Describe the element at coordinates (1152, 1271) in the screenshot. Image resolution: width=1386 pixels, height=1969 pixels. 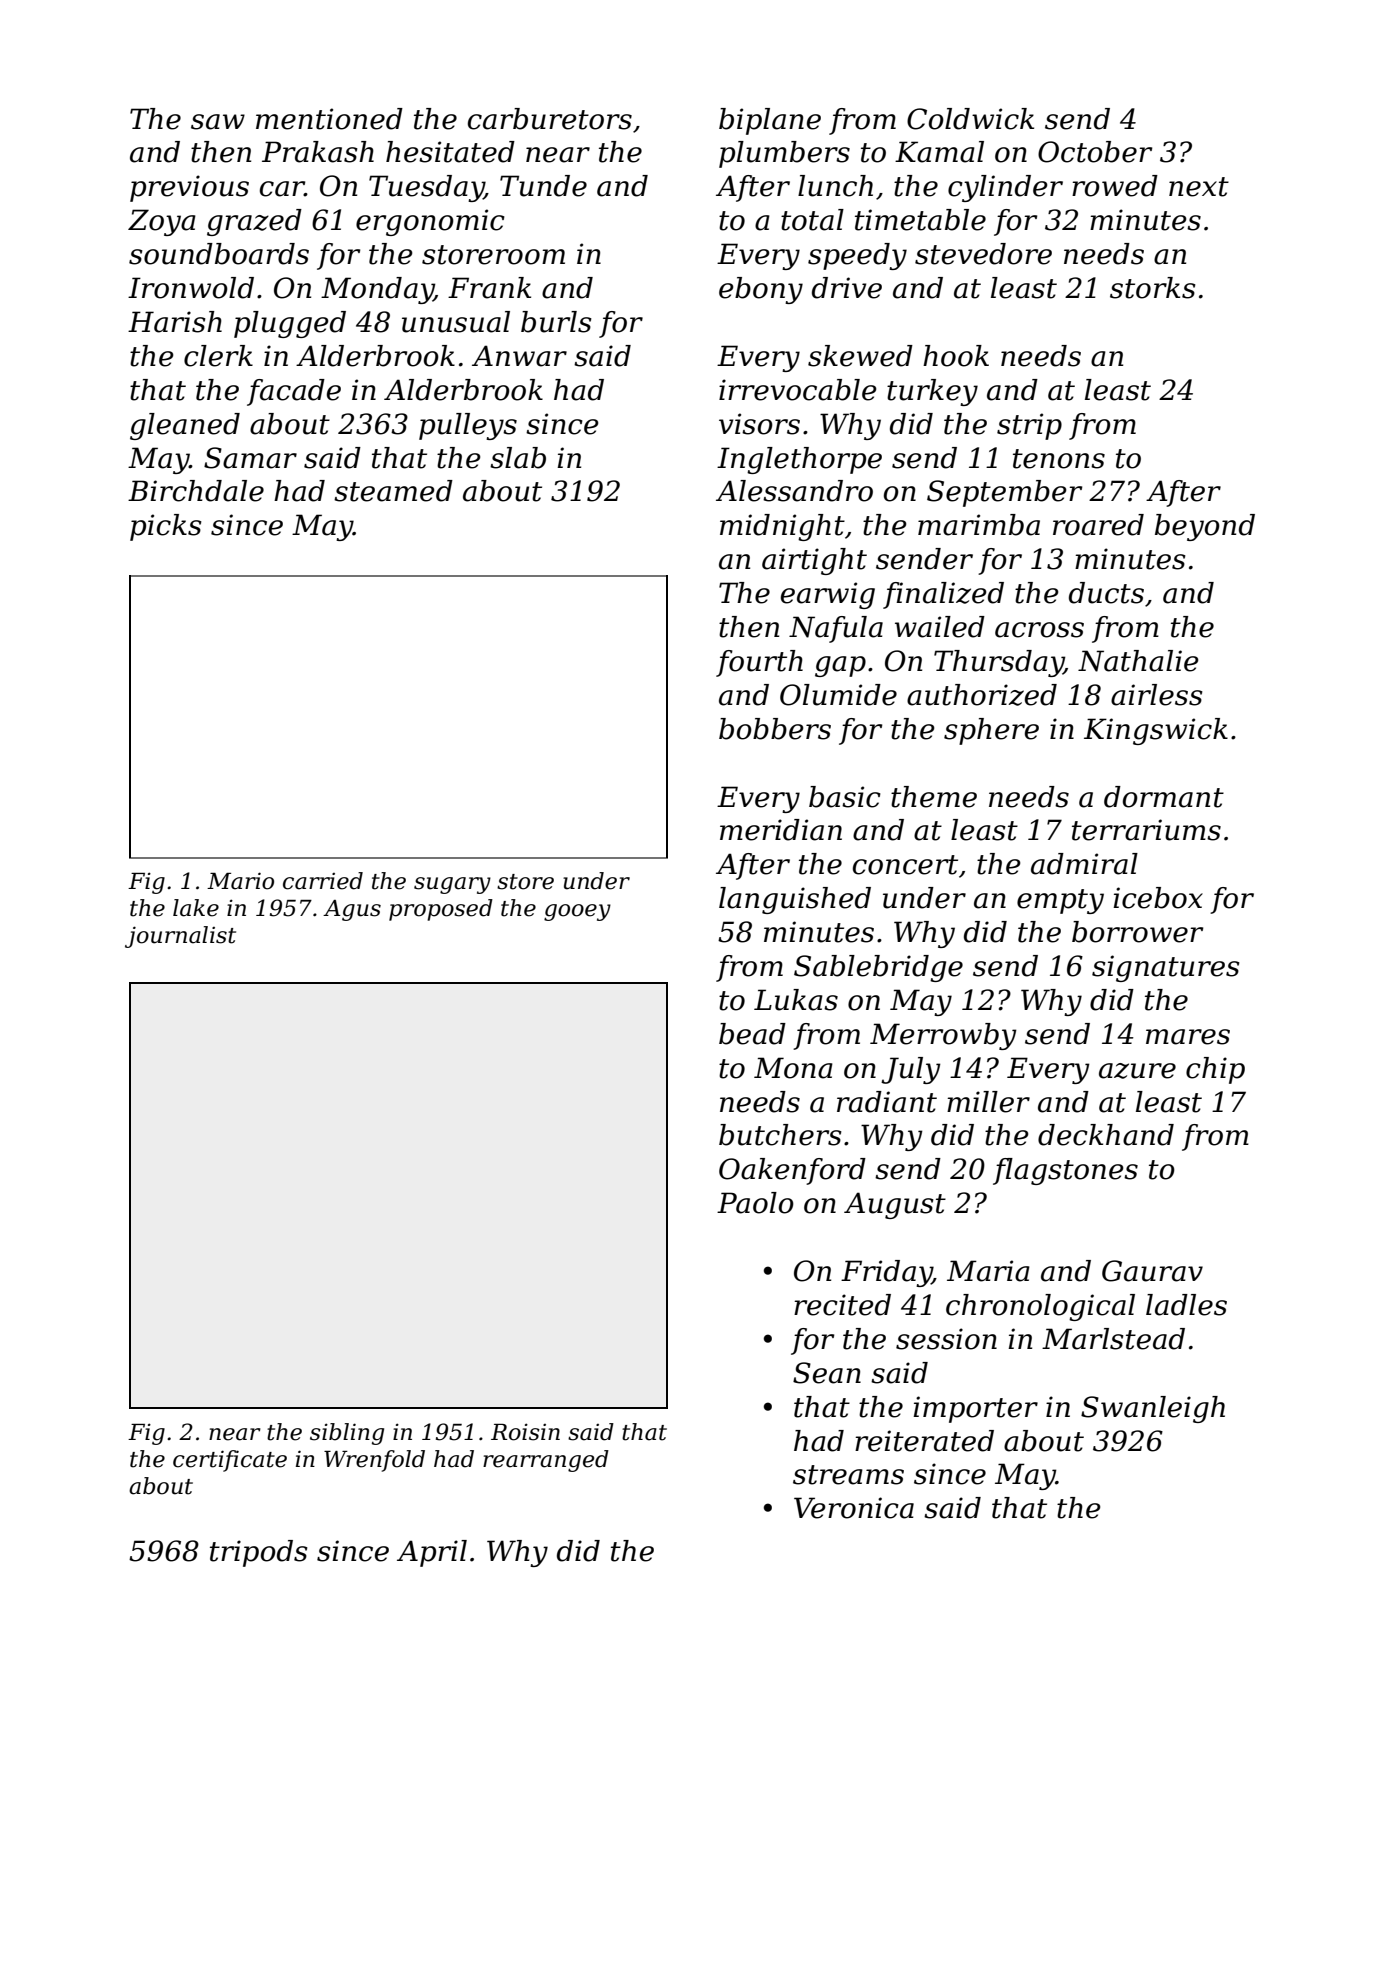
I see `Gaurav` at that location.
